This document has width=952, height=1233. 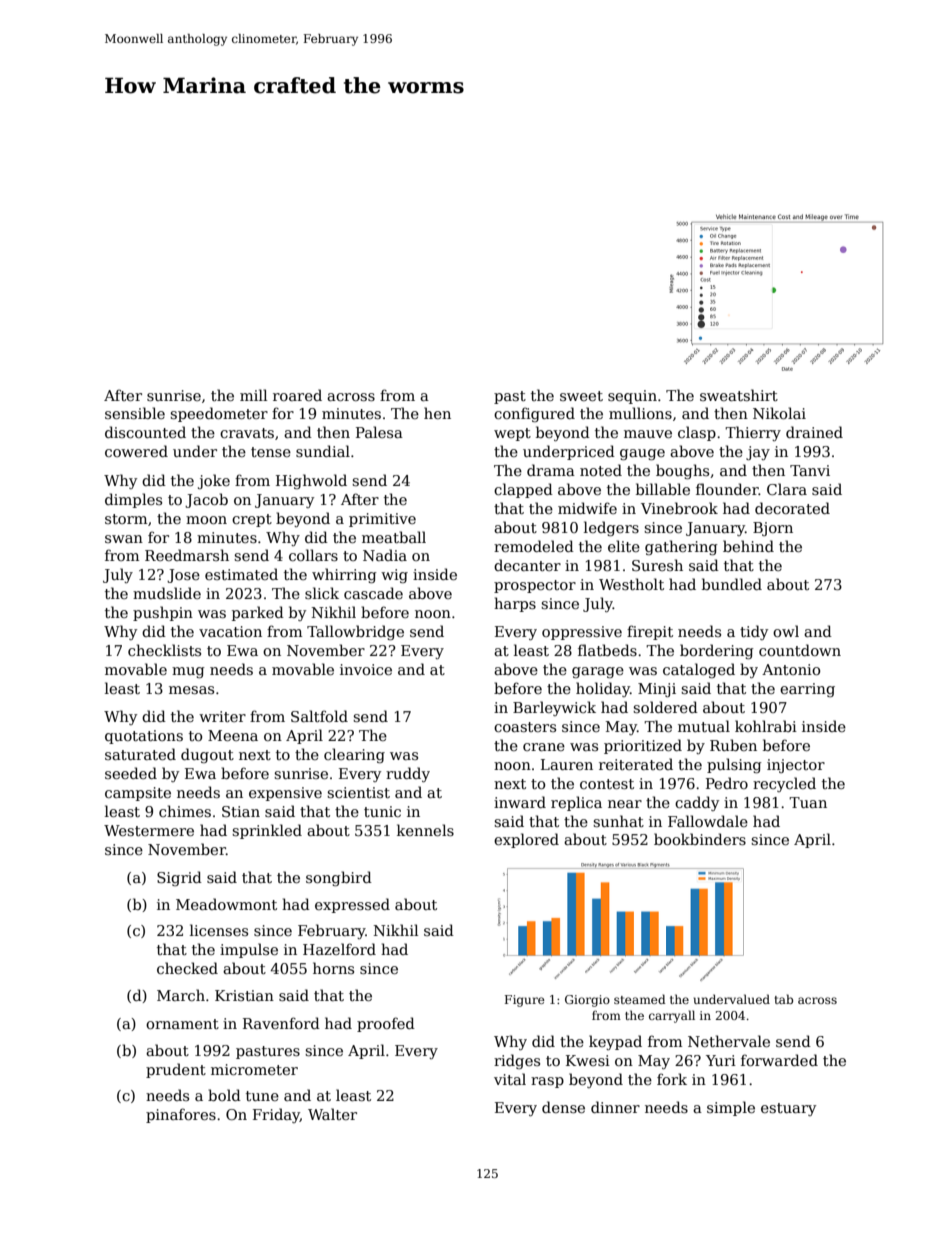 What do you see at coordinates (297, 395) in the document?
I see `roared` at bounding box center [297, 395].
